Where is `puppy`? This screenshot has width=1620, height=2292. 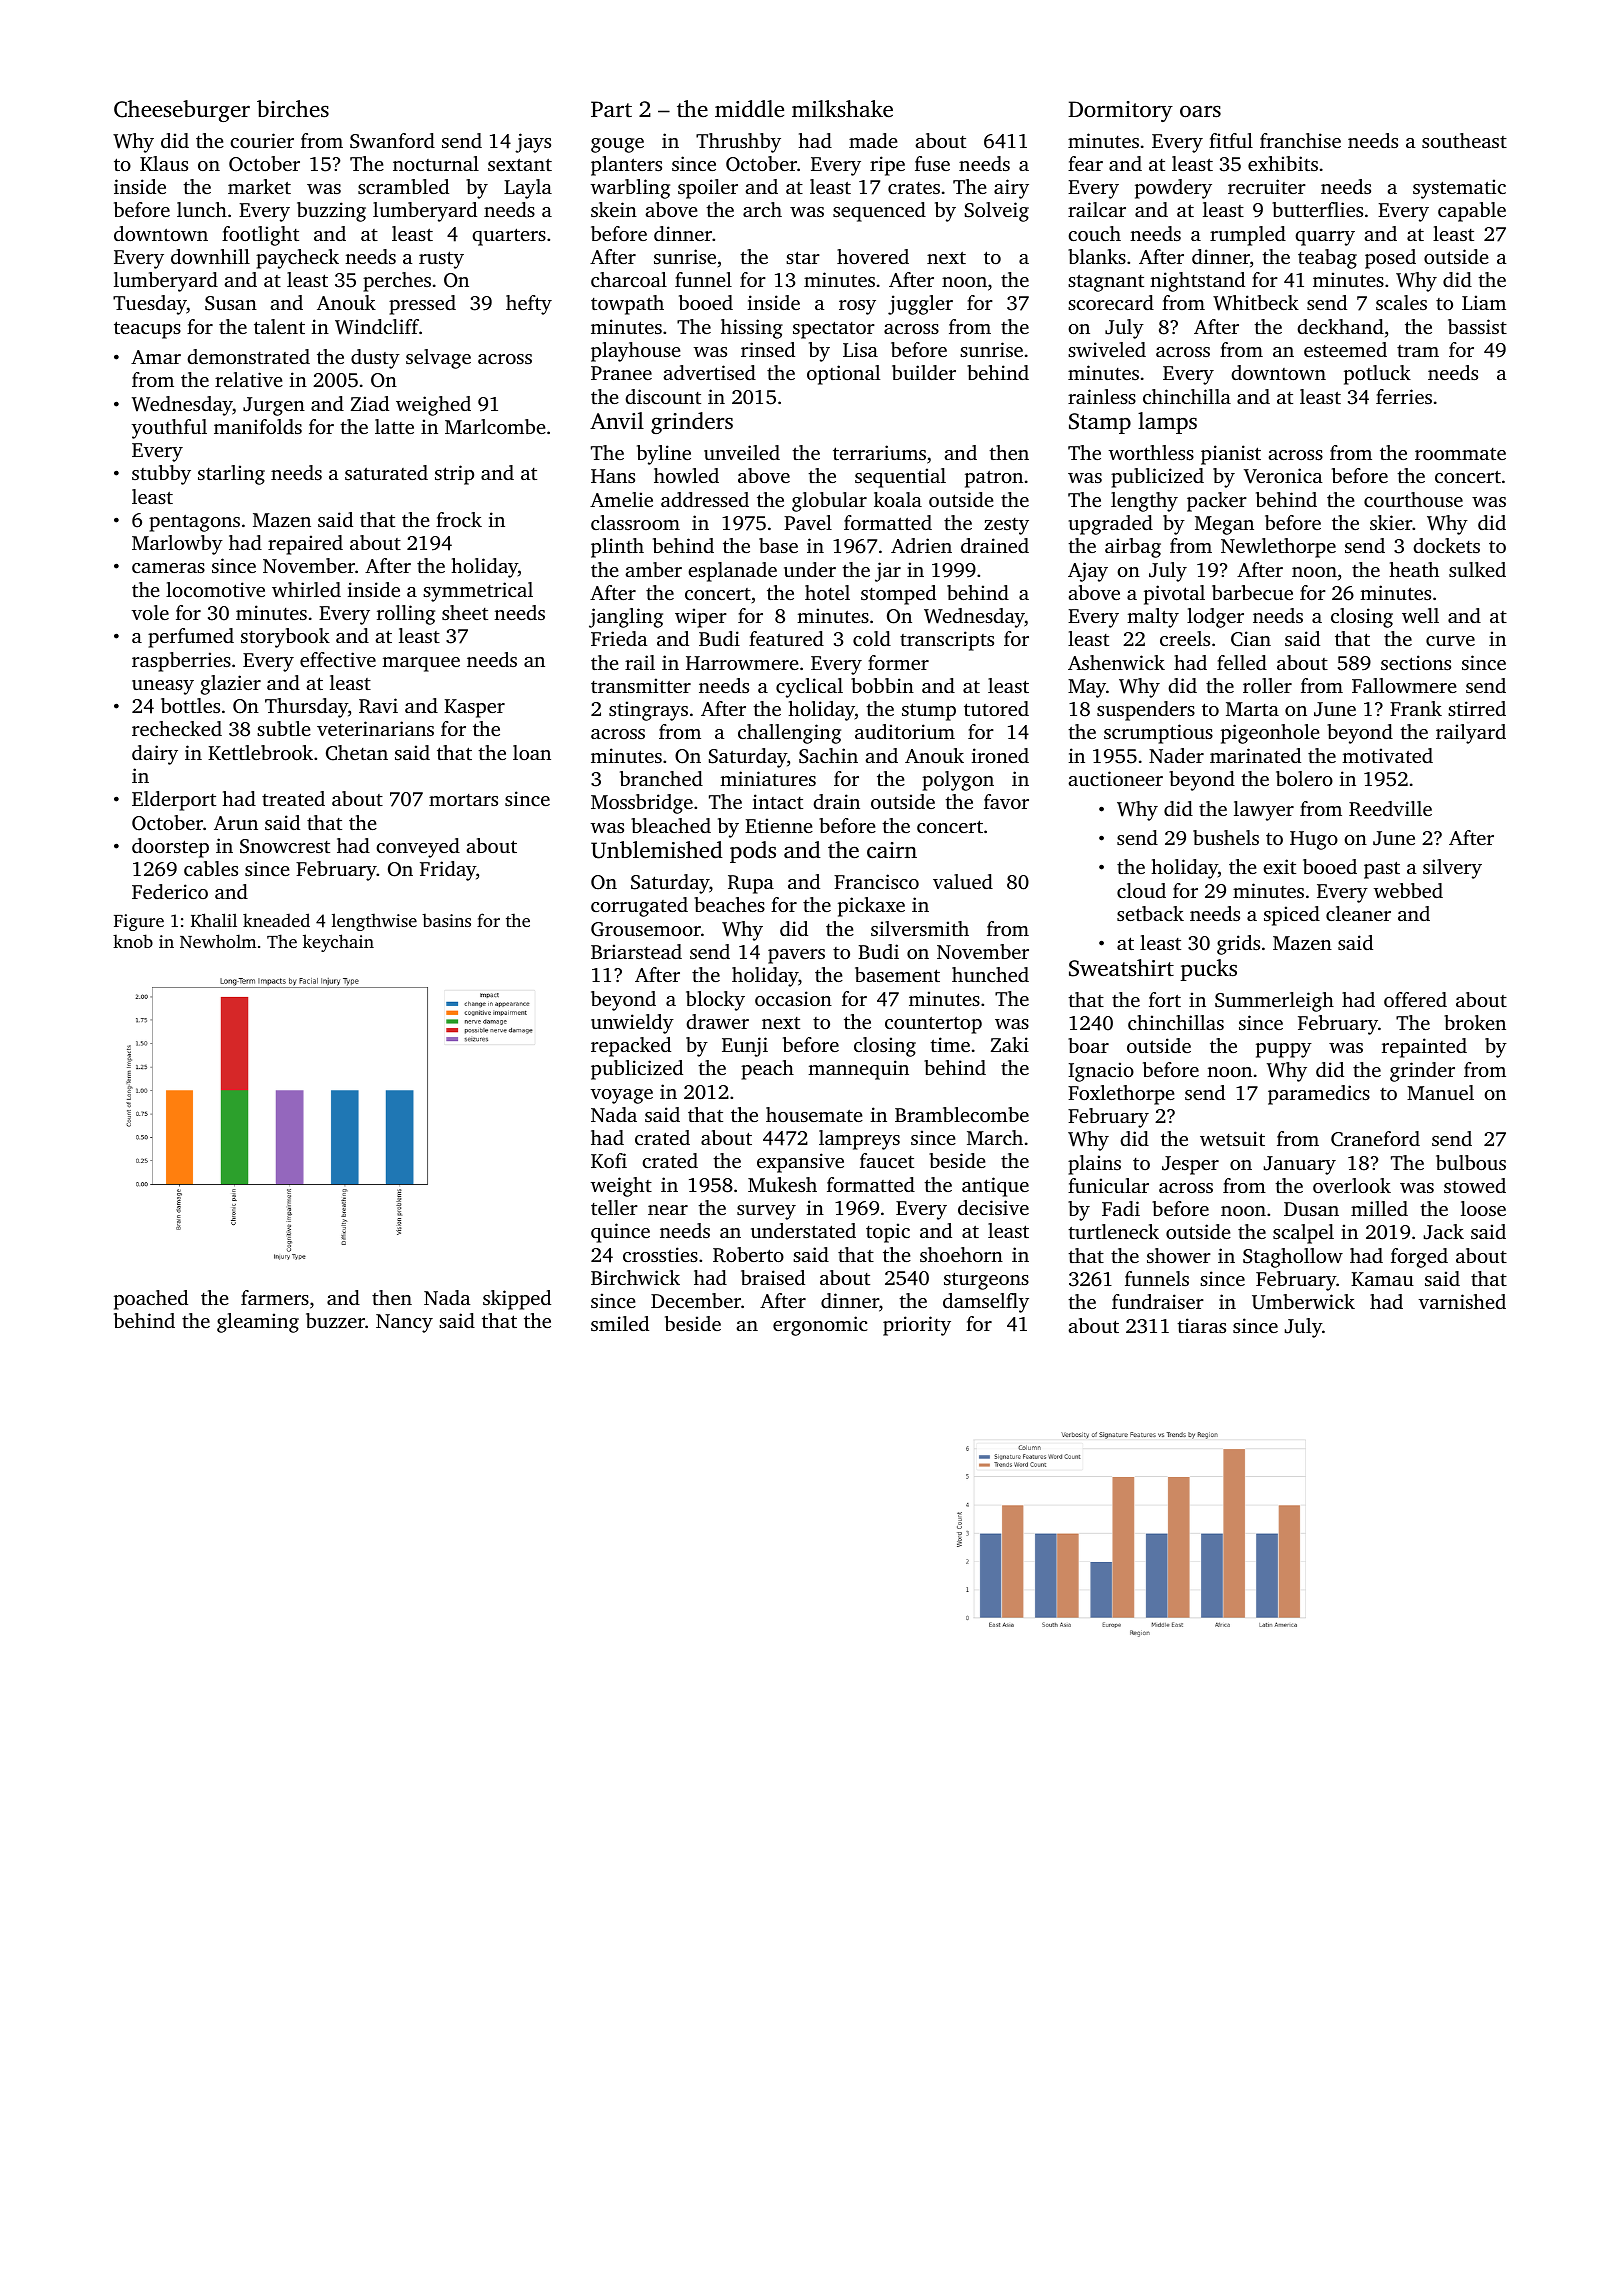 puppy is located at coordinates (1284, 1050).
